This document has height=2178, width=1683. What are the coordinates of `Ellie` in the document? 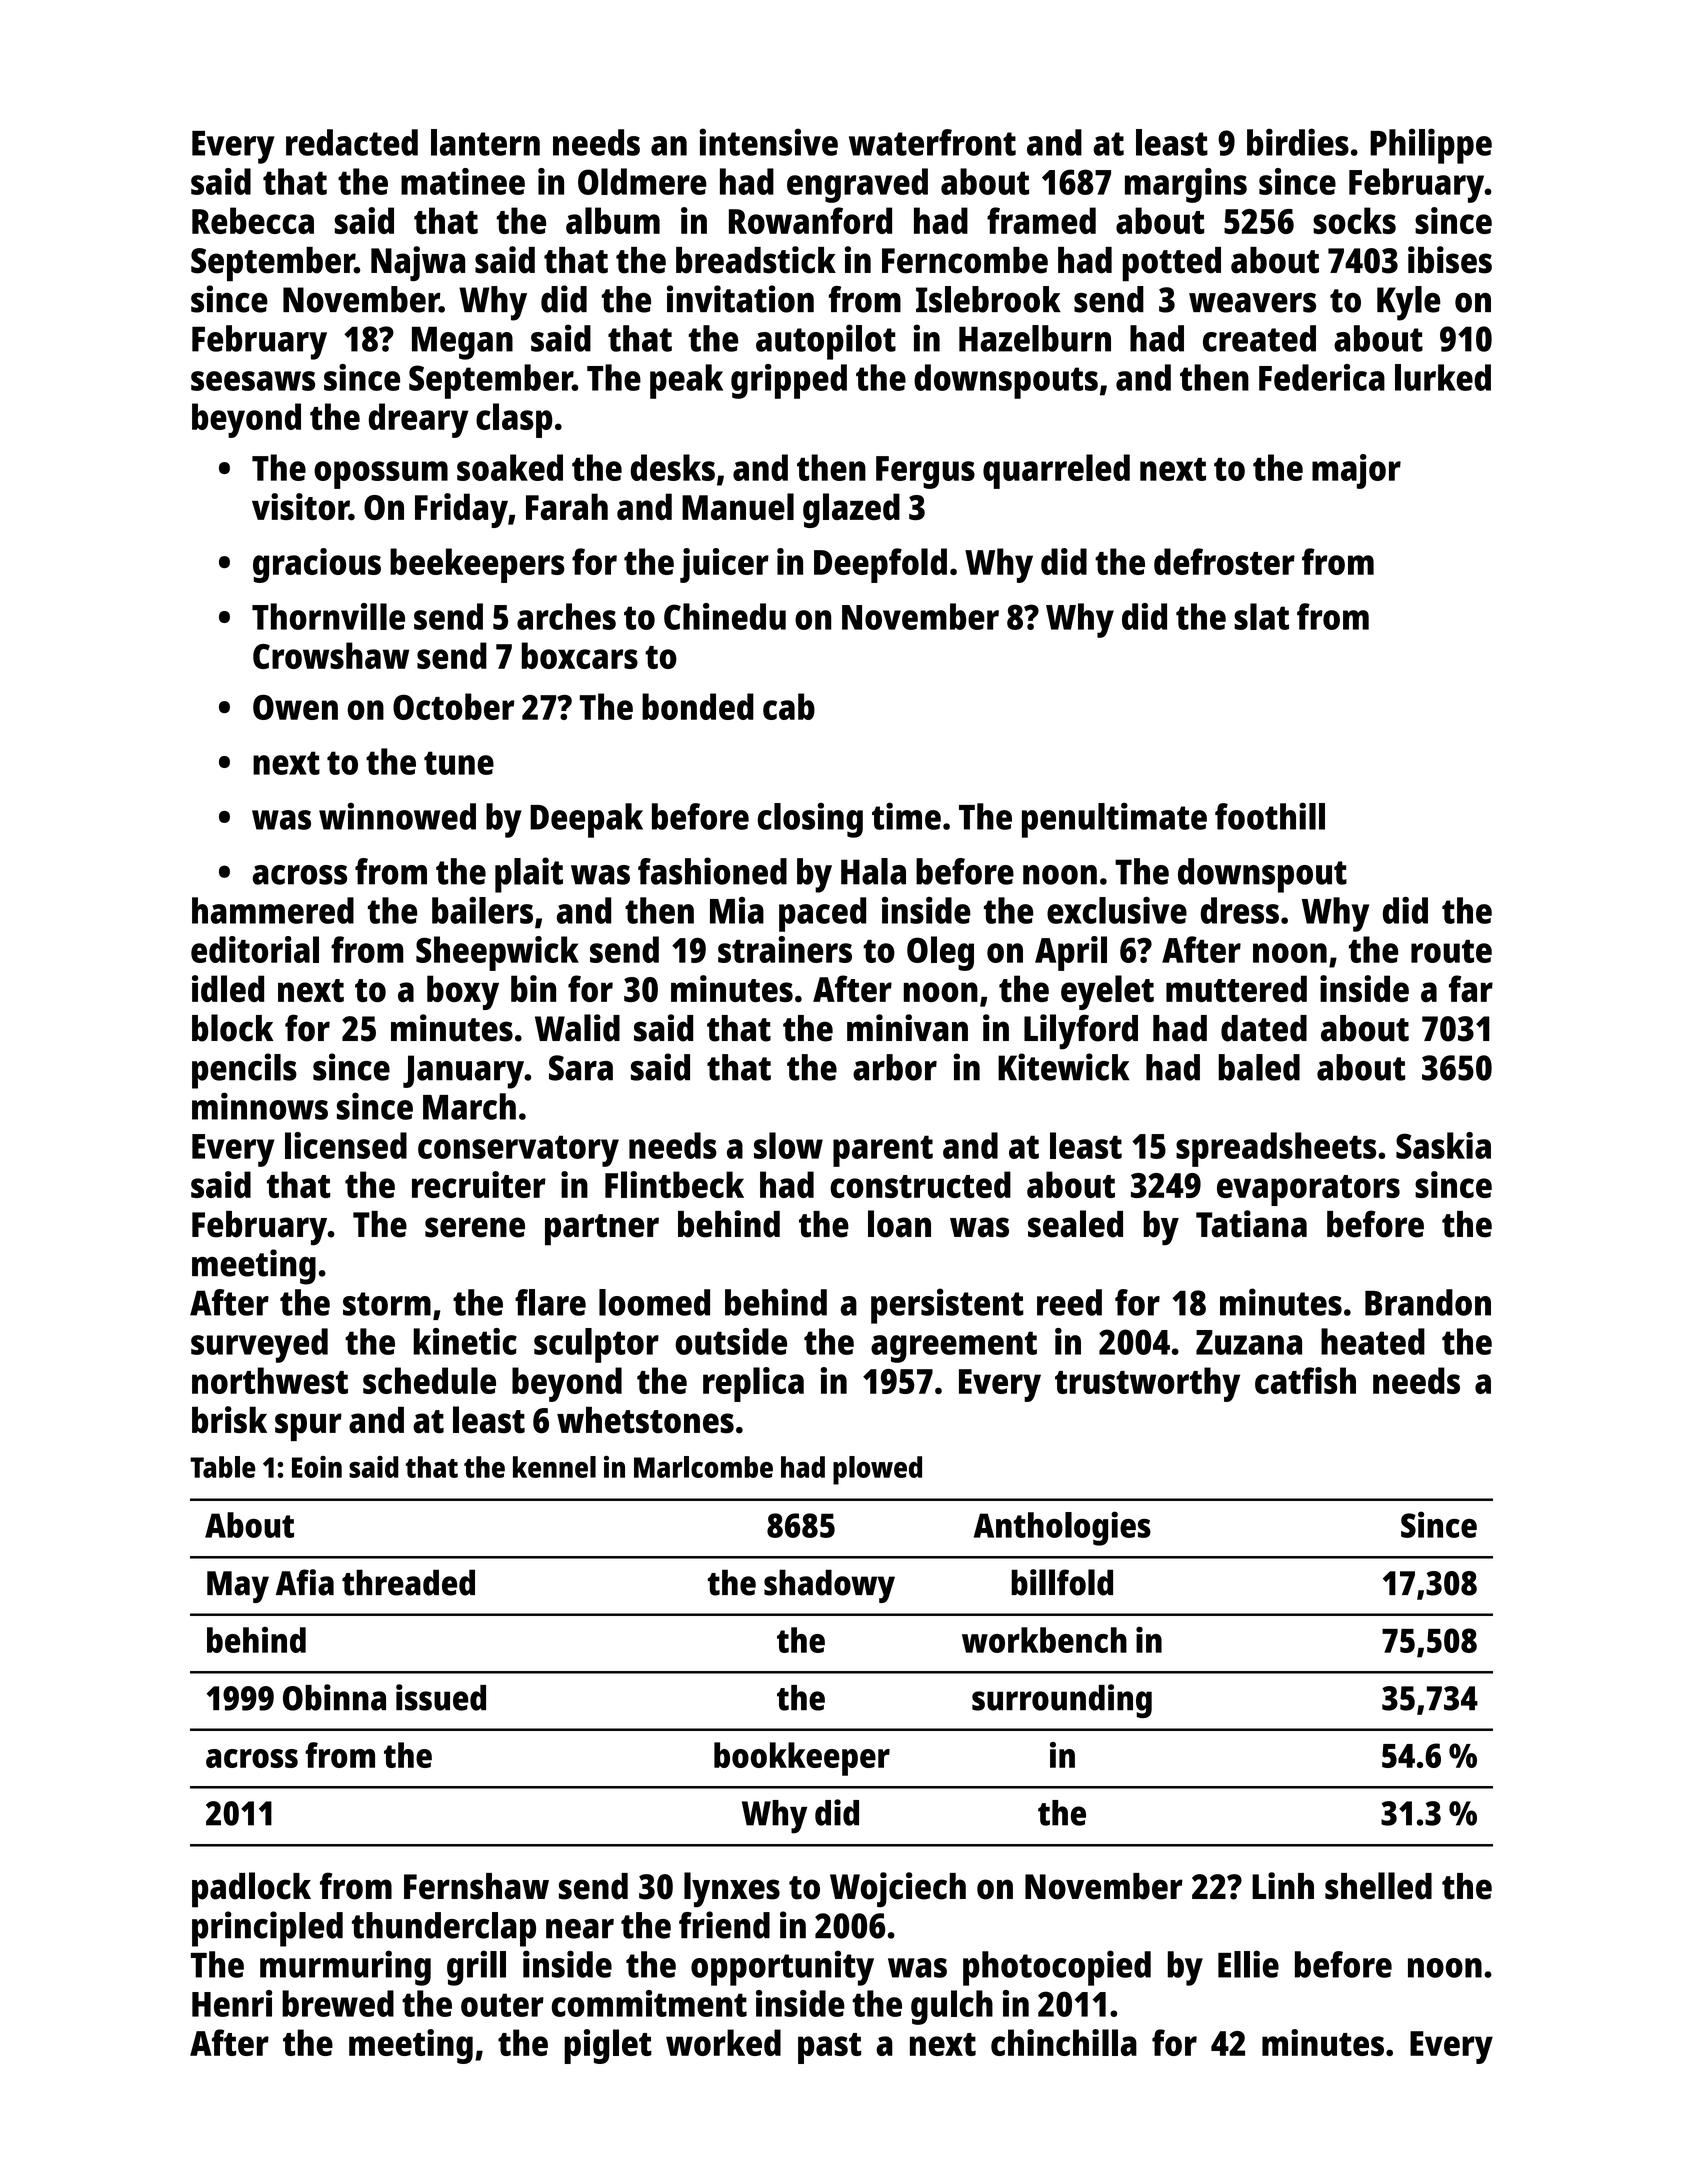 It's located at (1248, 1964).
